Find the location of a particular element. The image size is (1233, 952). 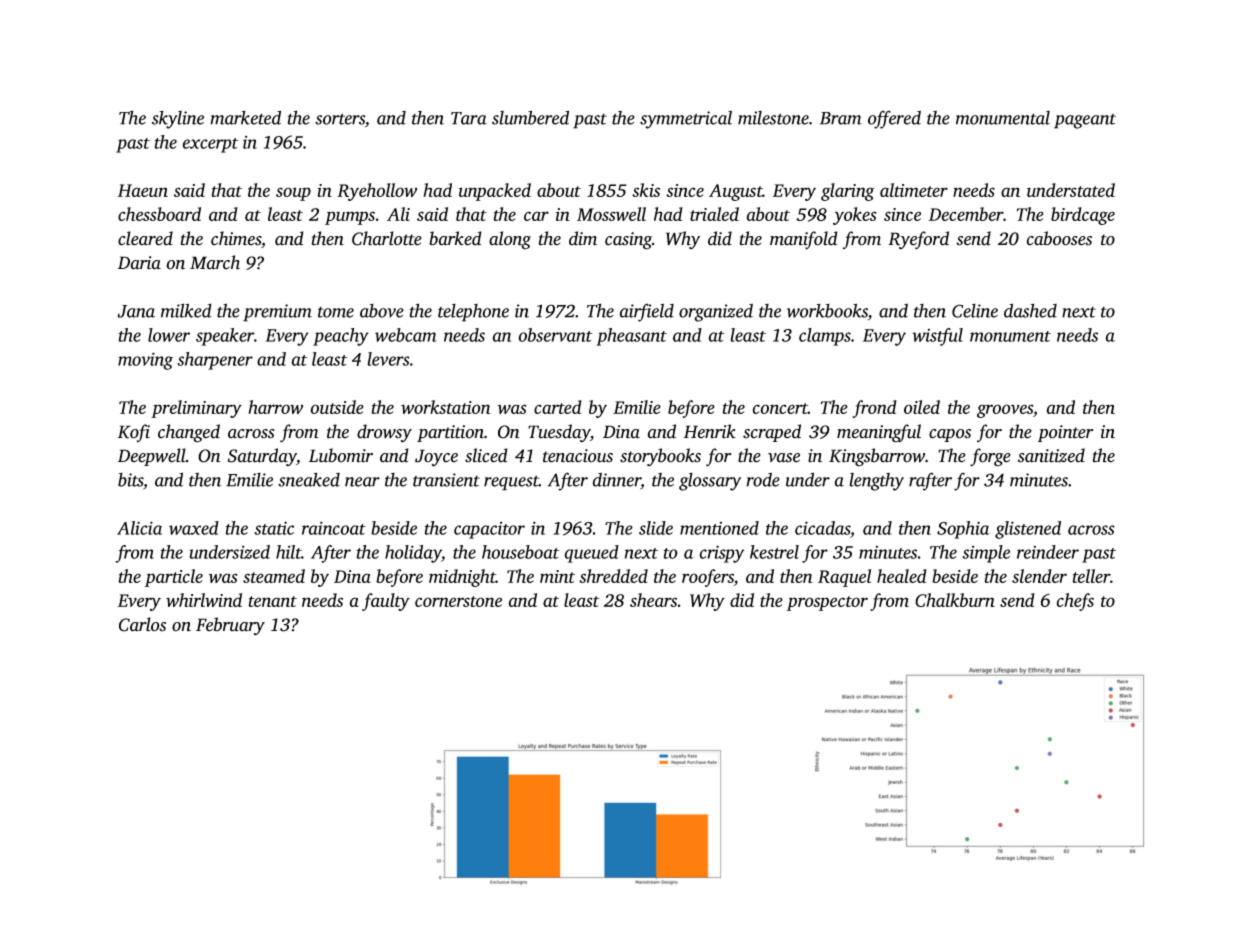

altimeter is located at coordinates (914, 190).
